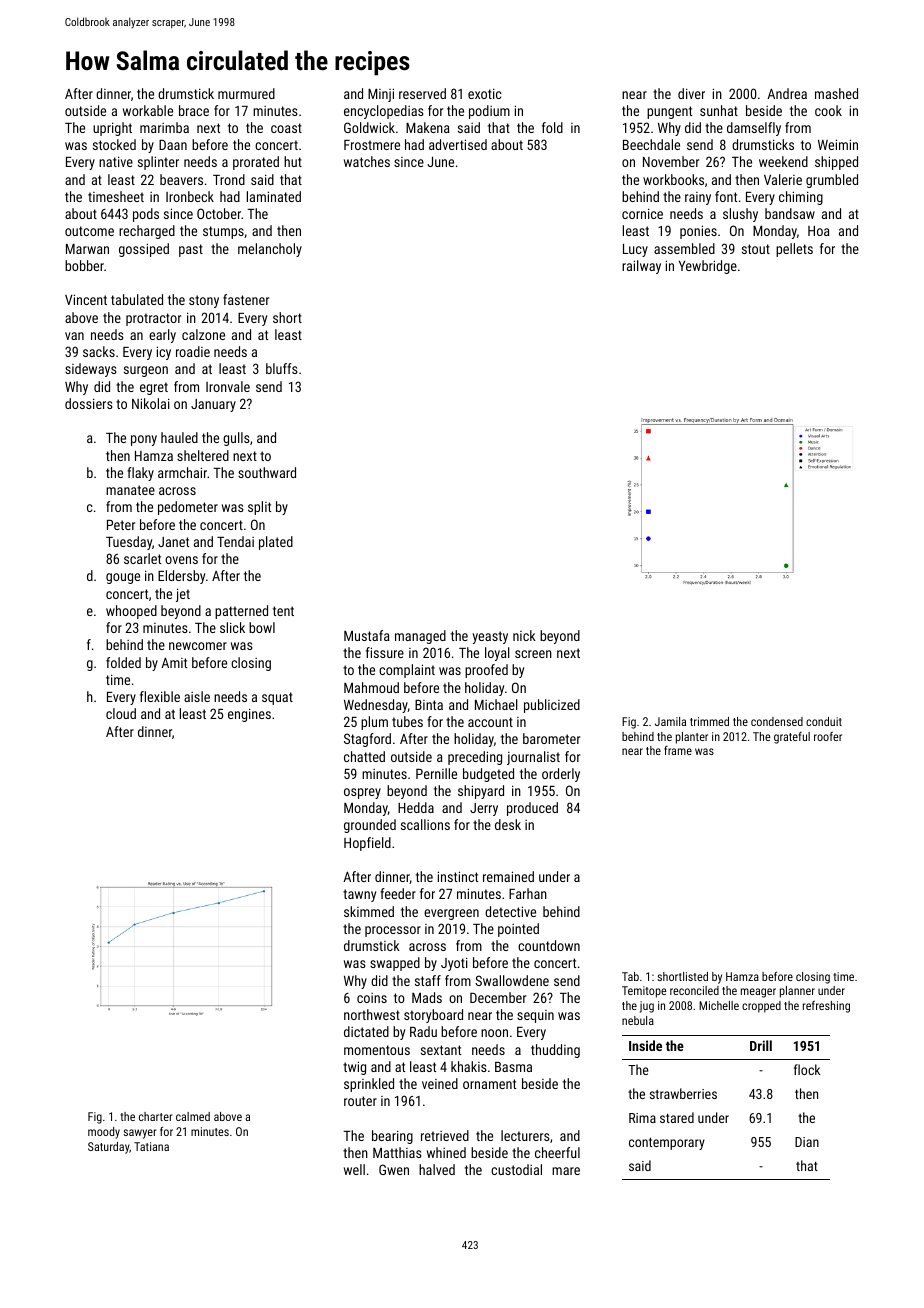  Describe the element at coordinates (777, 721) in the screenshot. I see `condensed` at that location.
